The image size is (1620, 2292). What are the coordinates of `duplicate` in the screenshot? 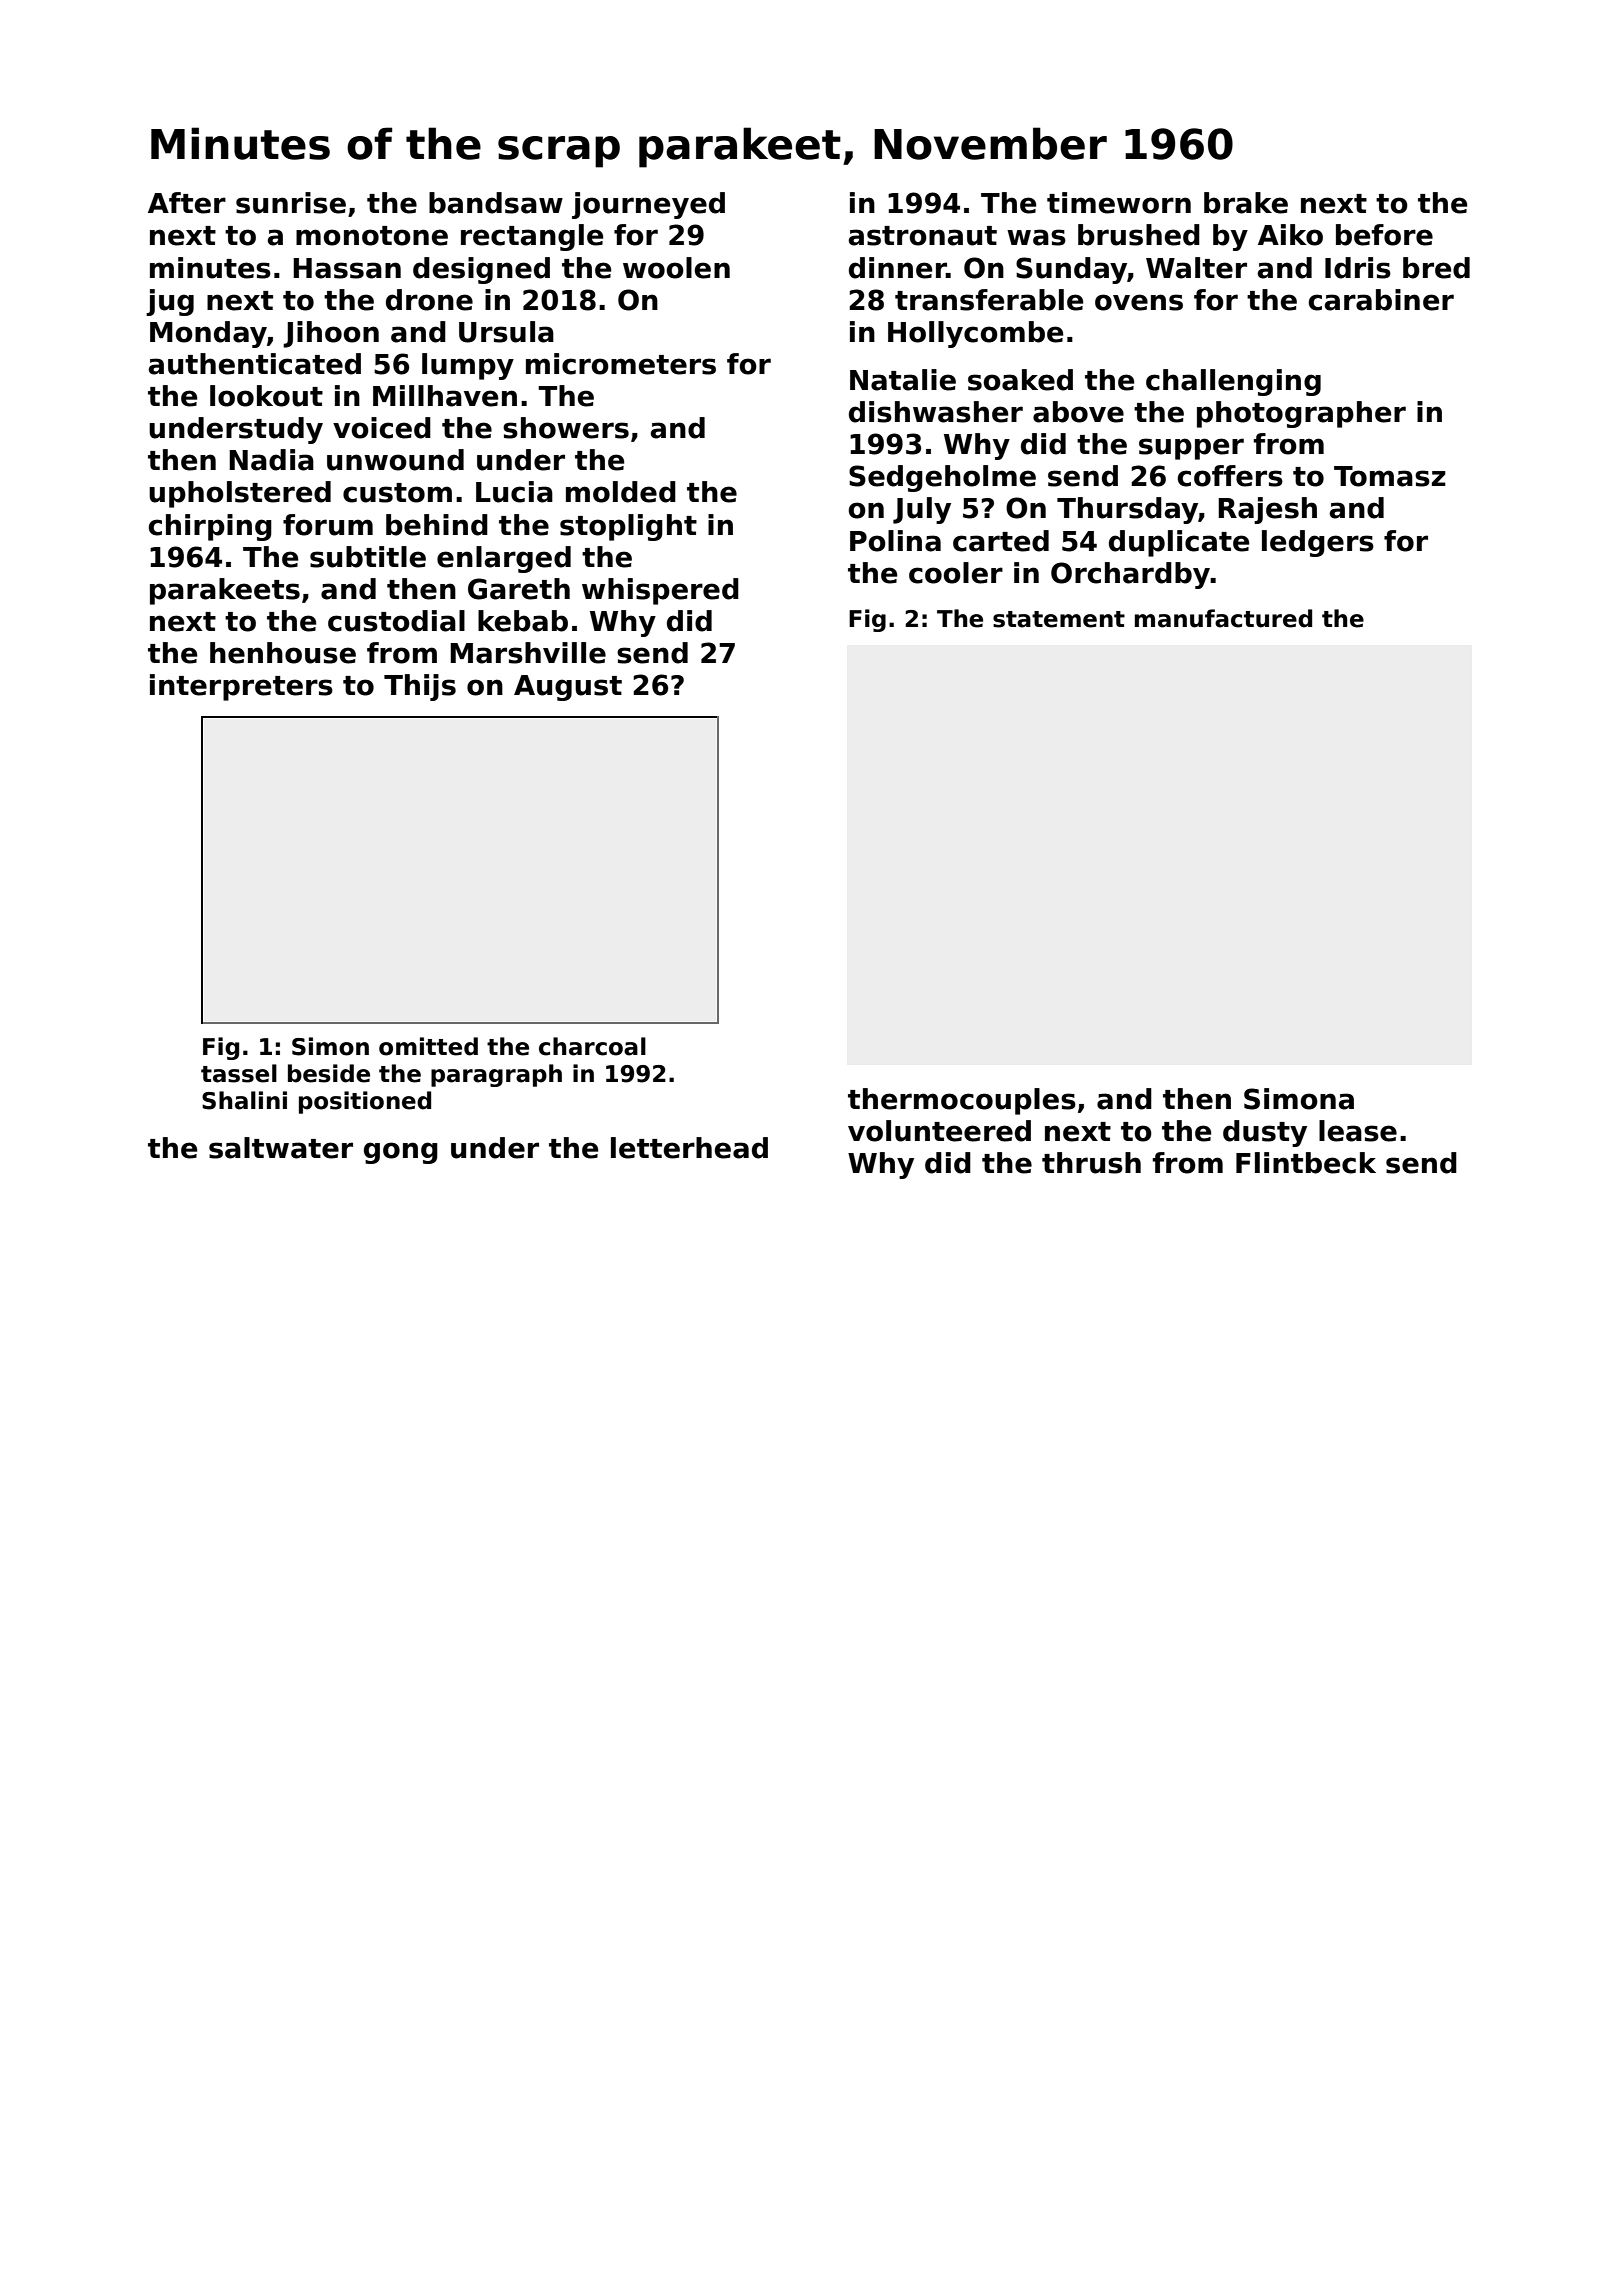 It's located at (1179, 543).
